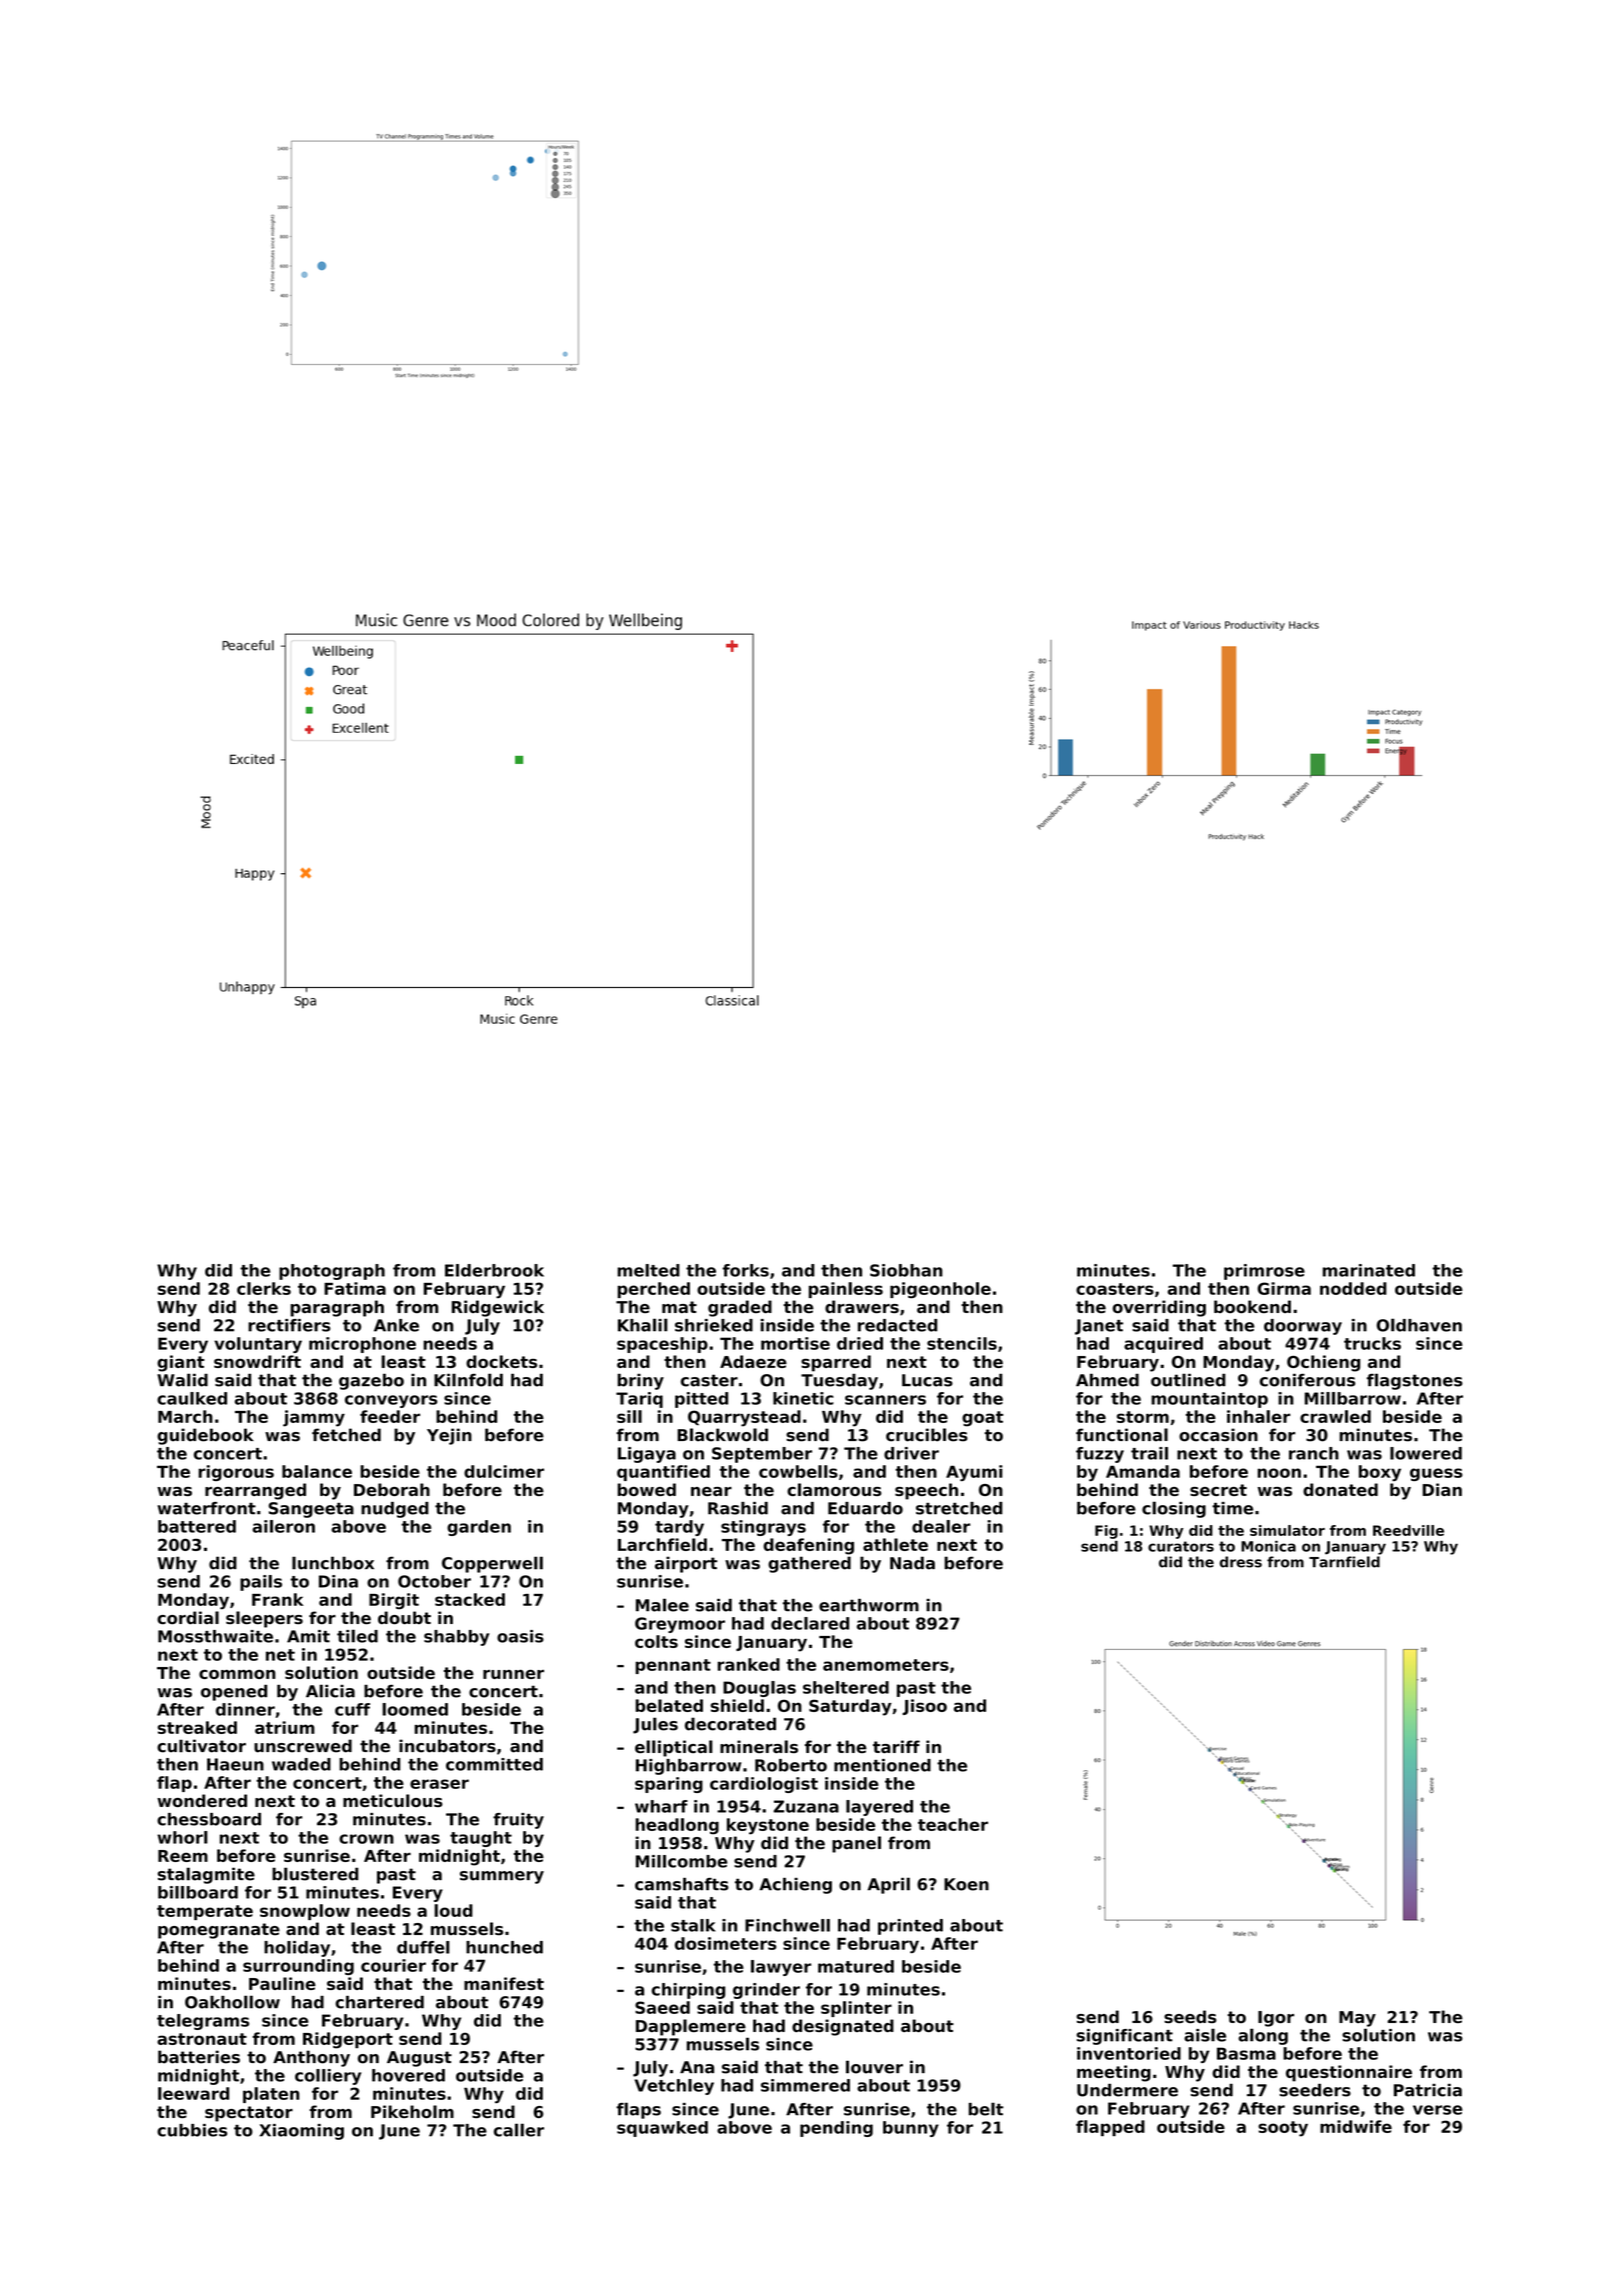 The height and width of the image is (2292, 1620). I want to click on pennant, so click(673, 1666).
